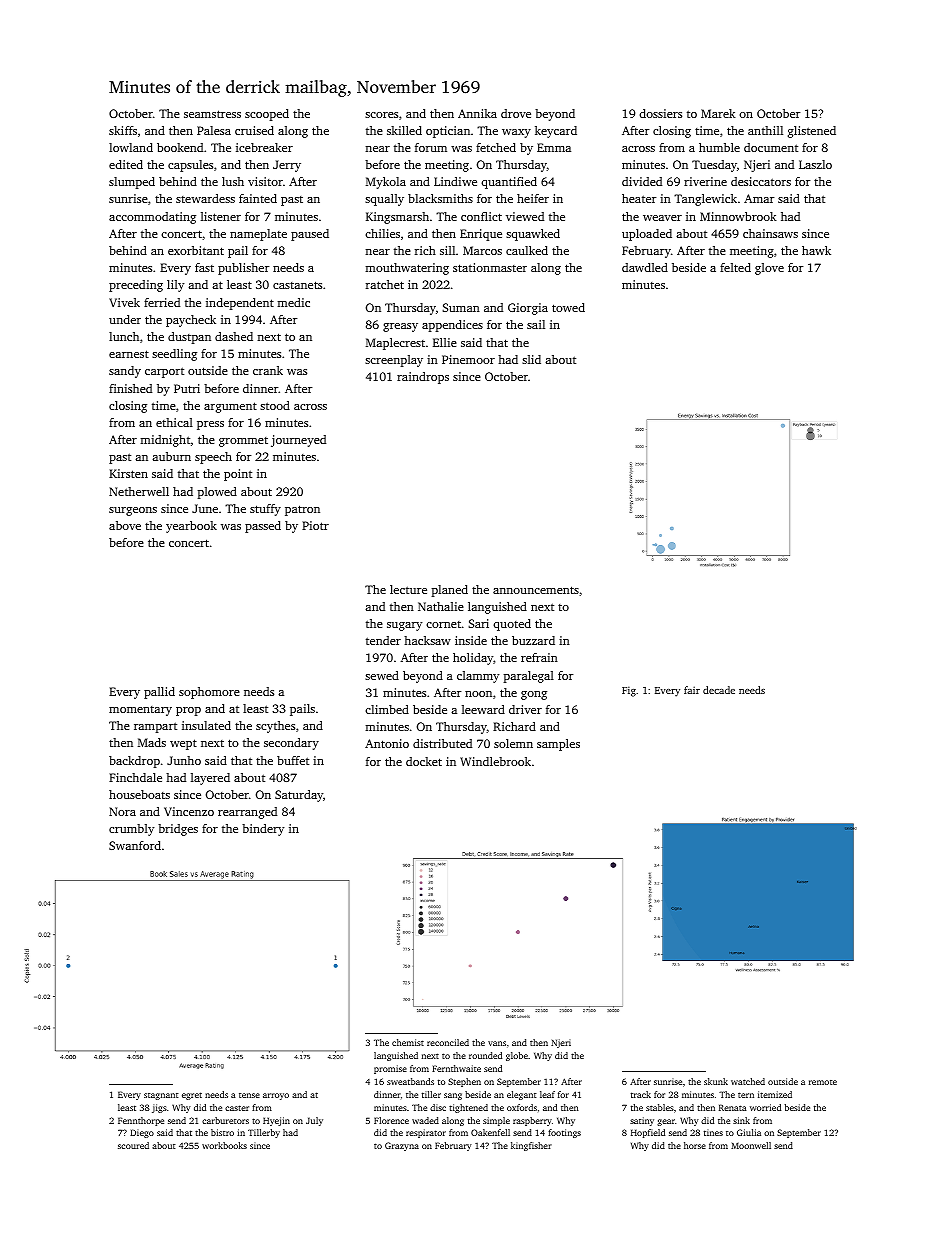 The image size is (952, 1233). I want to click on pallid, so click(159, 693).
